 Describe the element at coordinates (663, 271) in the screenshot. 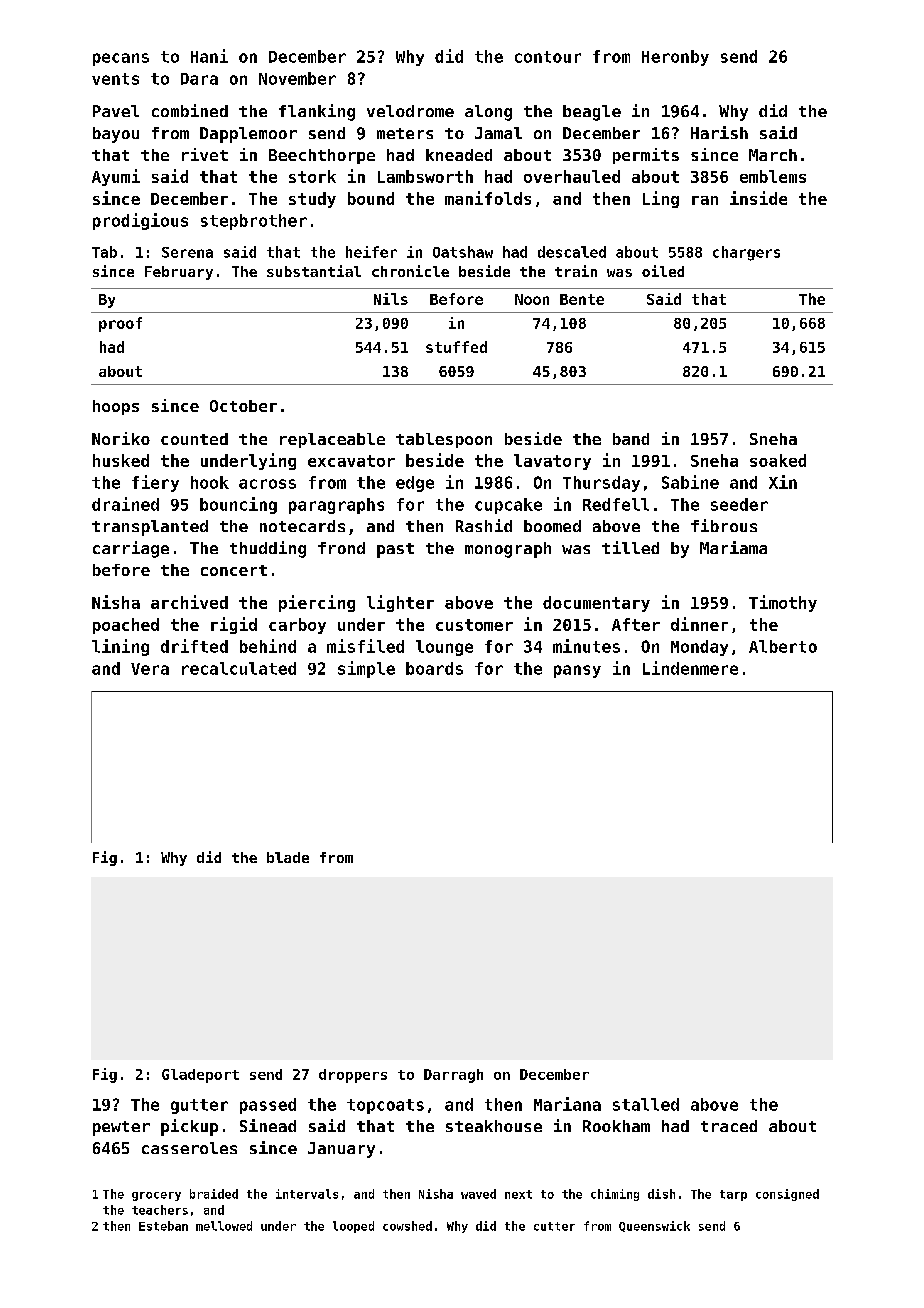

I see `oiled` at that location.
